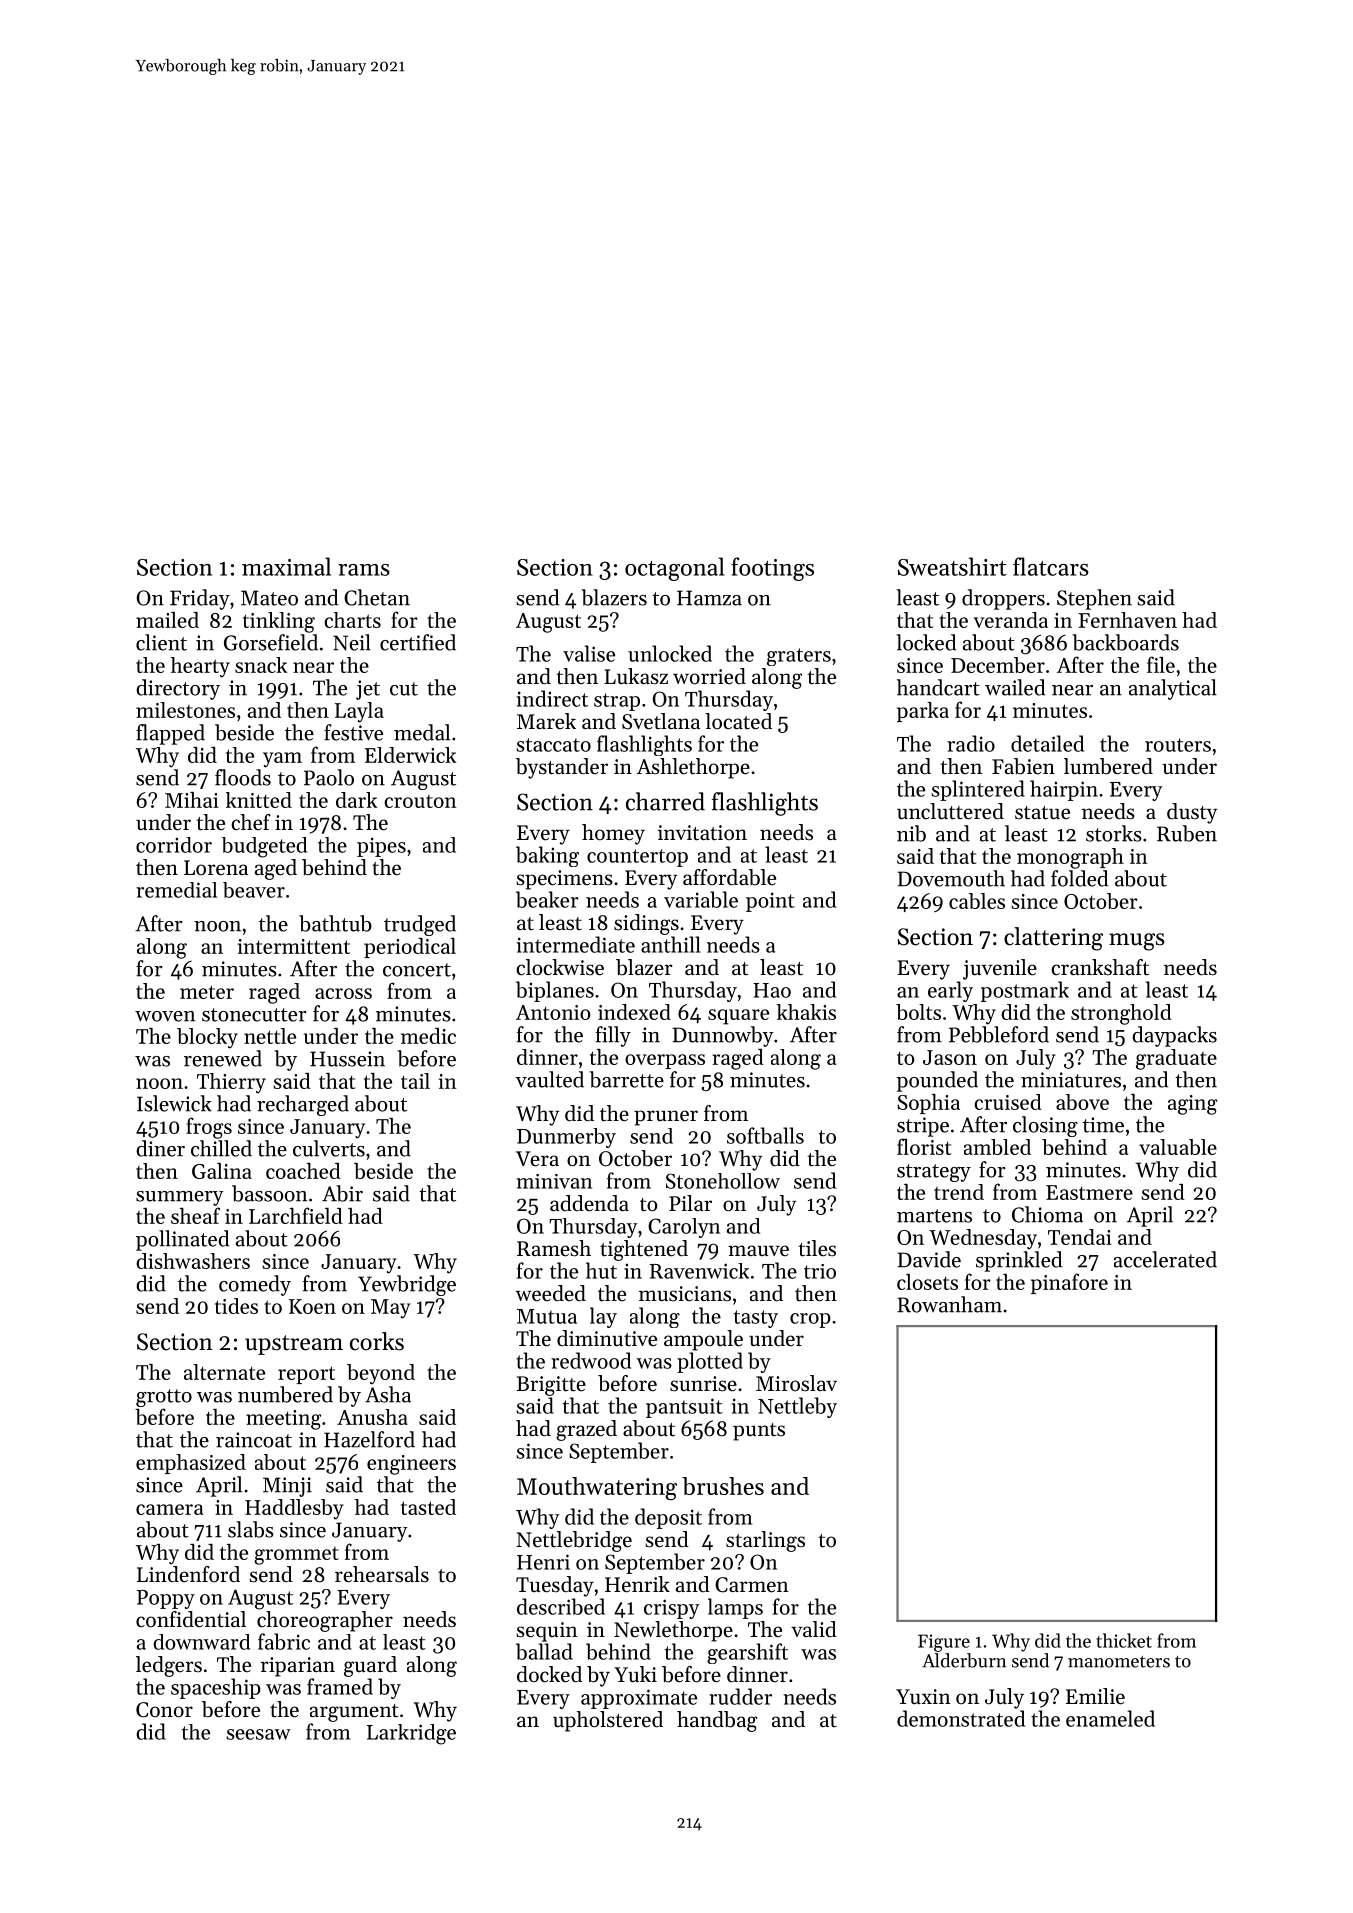 The height and width of the image is (1913, 1353). What do you see at coordinates (364, 570) in the image?
I see `rams` at bounding box center [364, 570].
